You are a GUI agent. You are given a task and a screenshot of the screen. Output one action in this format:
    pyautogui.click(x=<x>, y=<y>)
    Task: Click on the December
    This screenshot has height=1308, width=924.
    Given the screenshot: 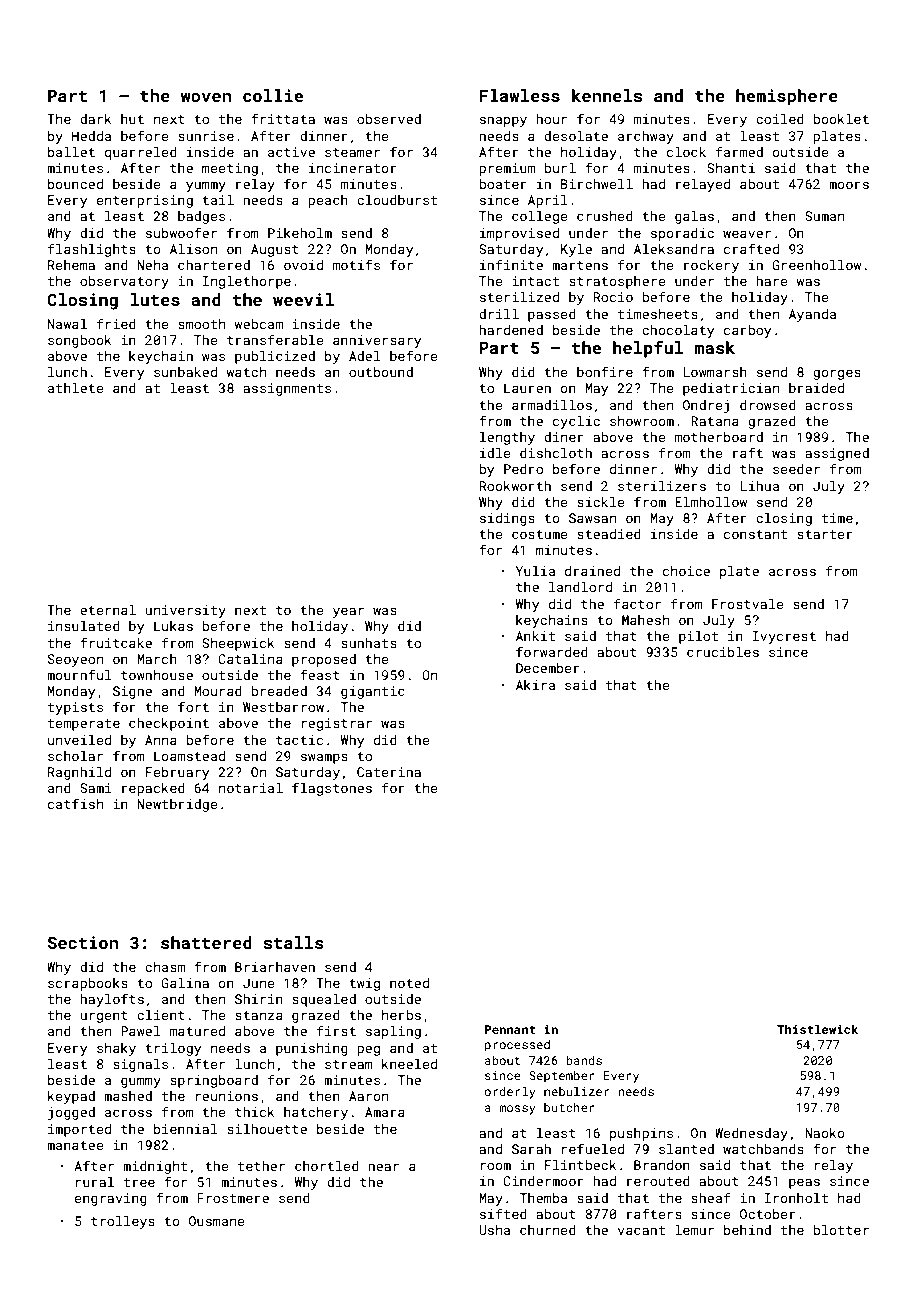 What is the action you would take?
    pyautogui.click(x=548, y=668)
